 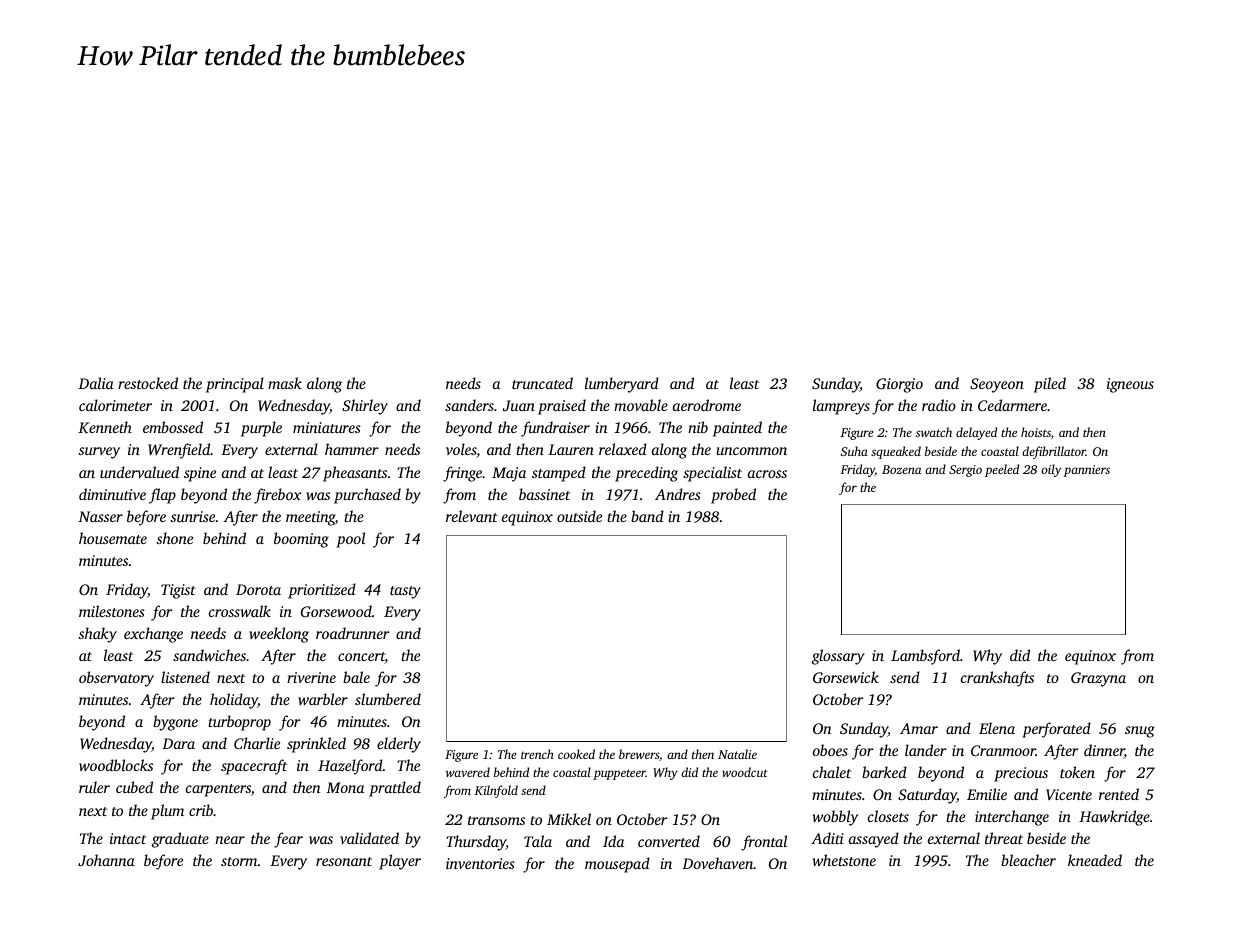 I want to click on token, so click(x=1077, y=772).
